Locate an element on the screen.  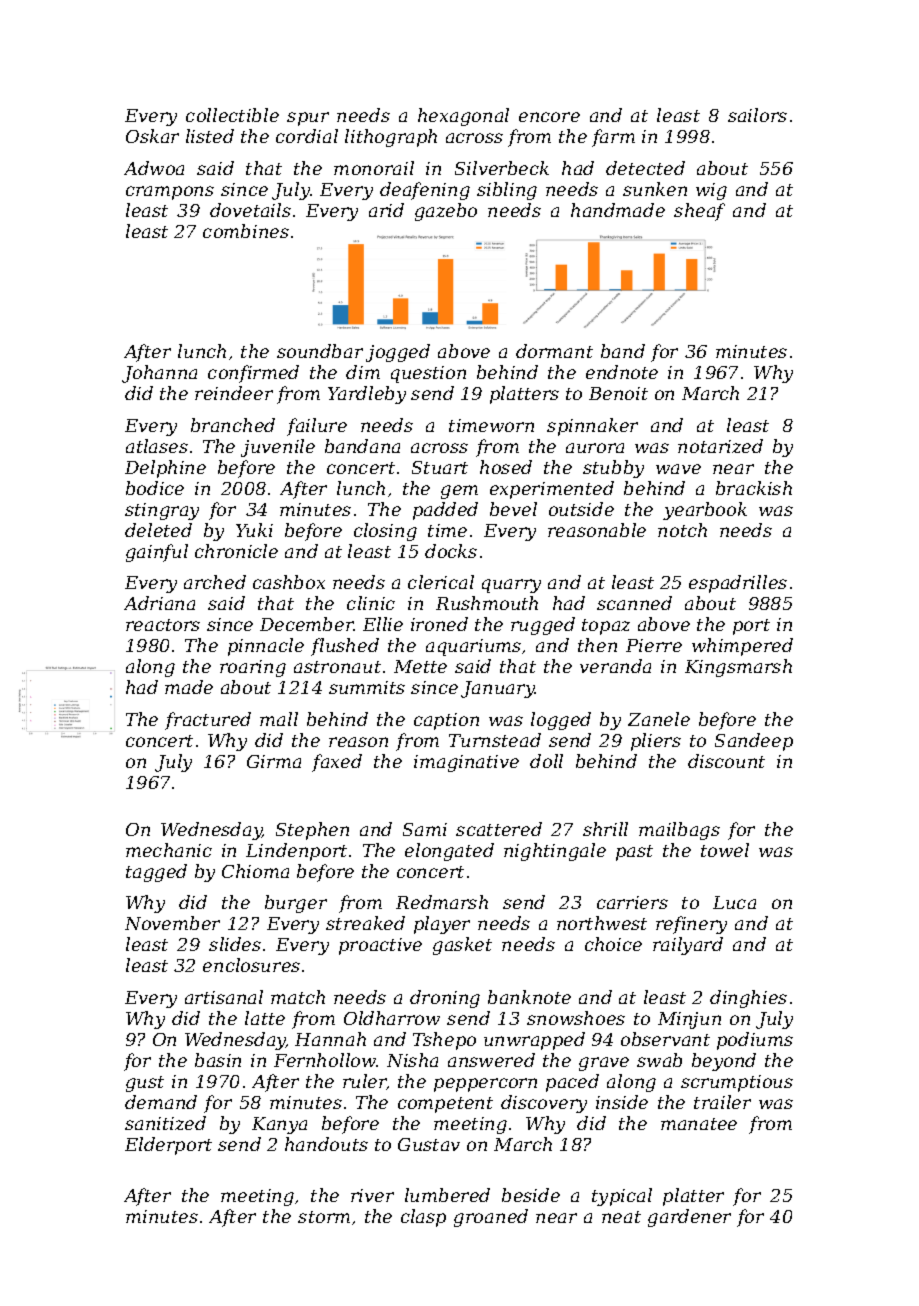
manatee is located at coordinates (699, 1124).
